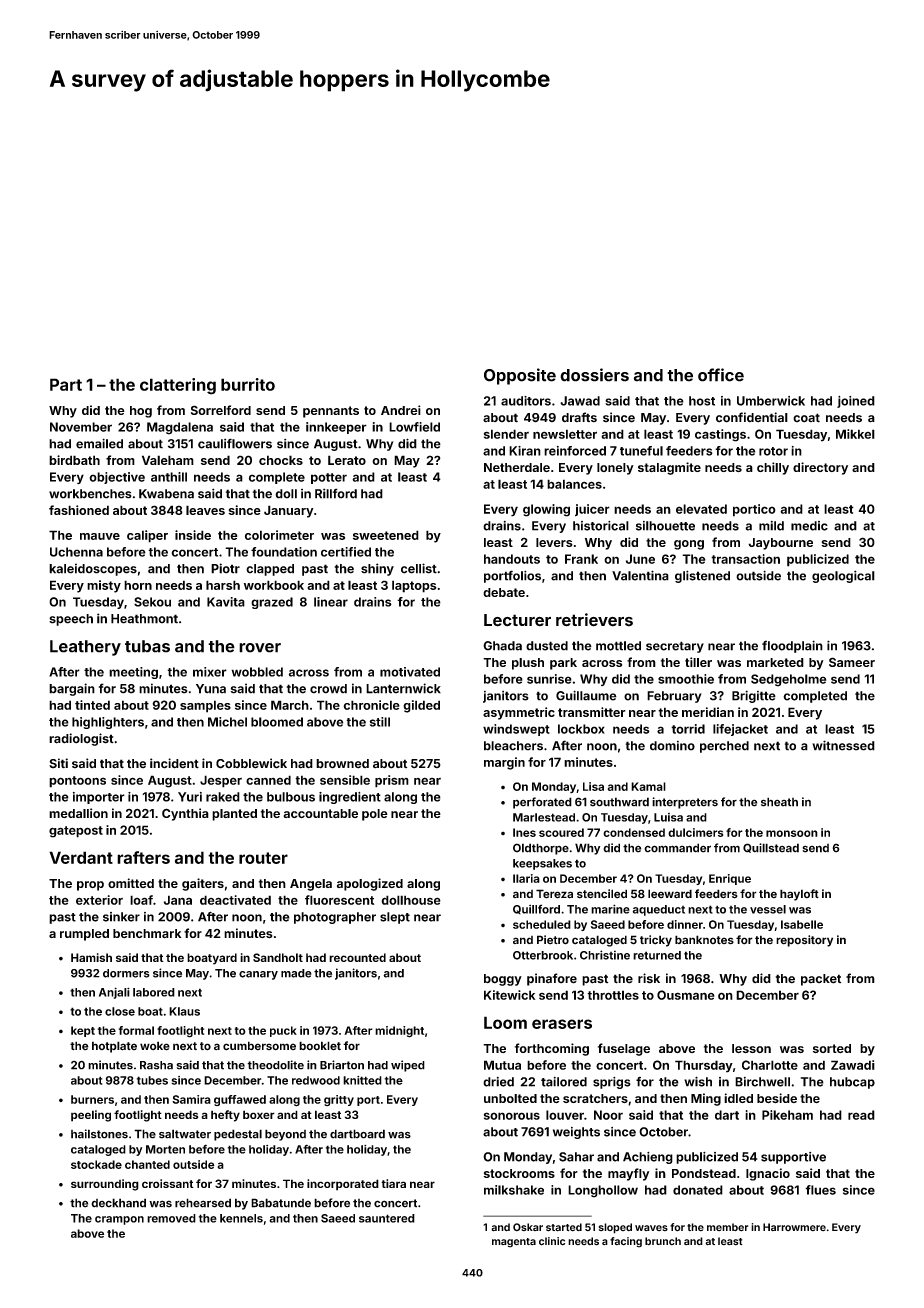 This image has height=1308, width=924. I want to click on planted, so click(234, 815).
